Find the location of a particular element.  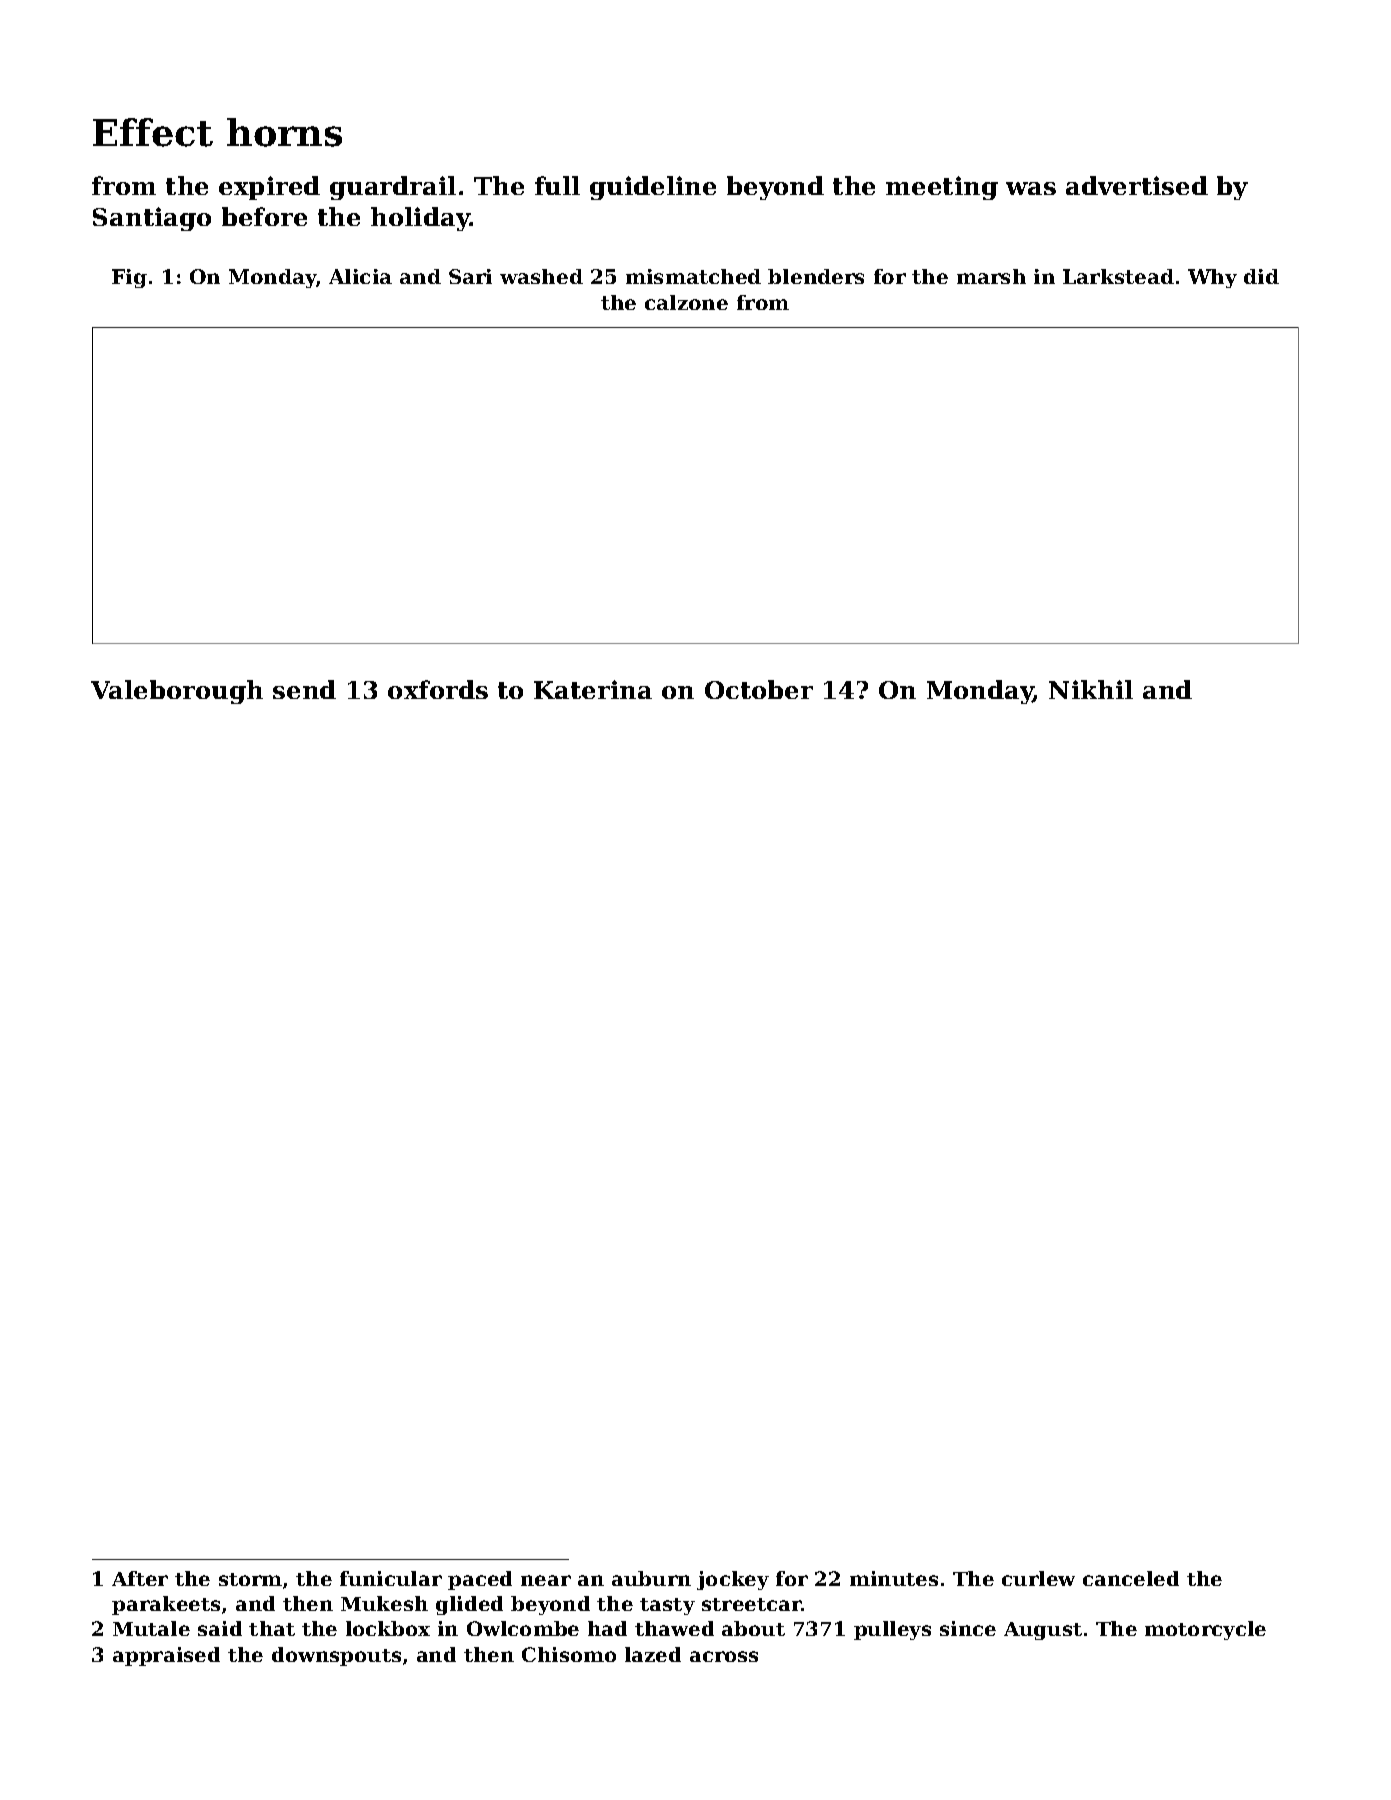

Mutale is located at coordinates (151, 1628).
